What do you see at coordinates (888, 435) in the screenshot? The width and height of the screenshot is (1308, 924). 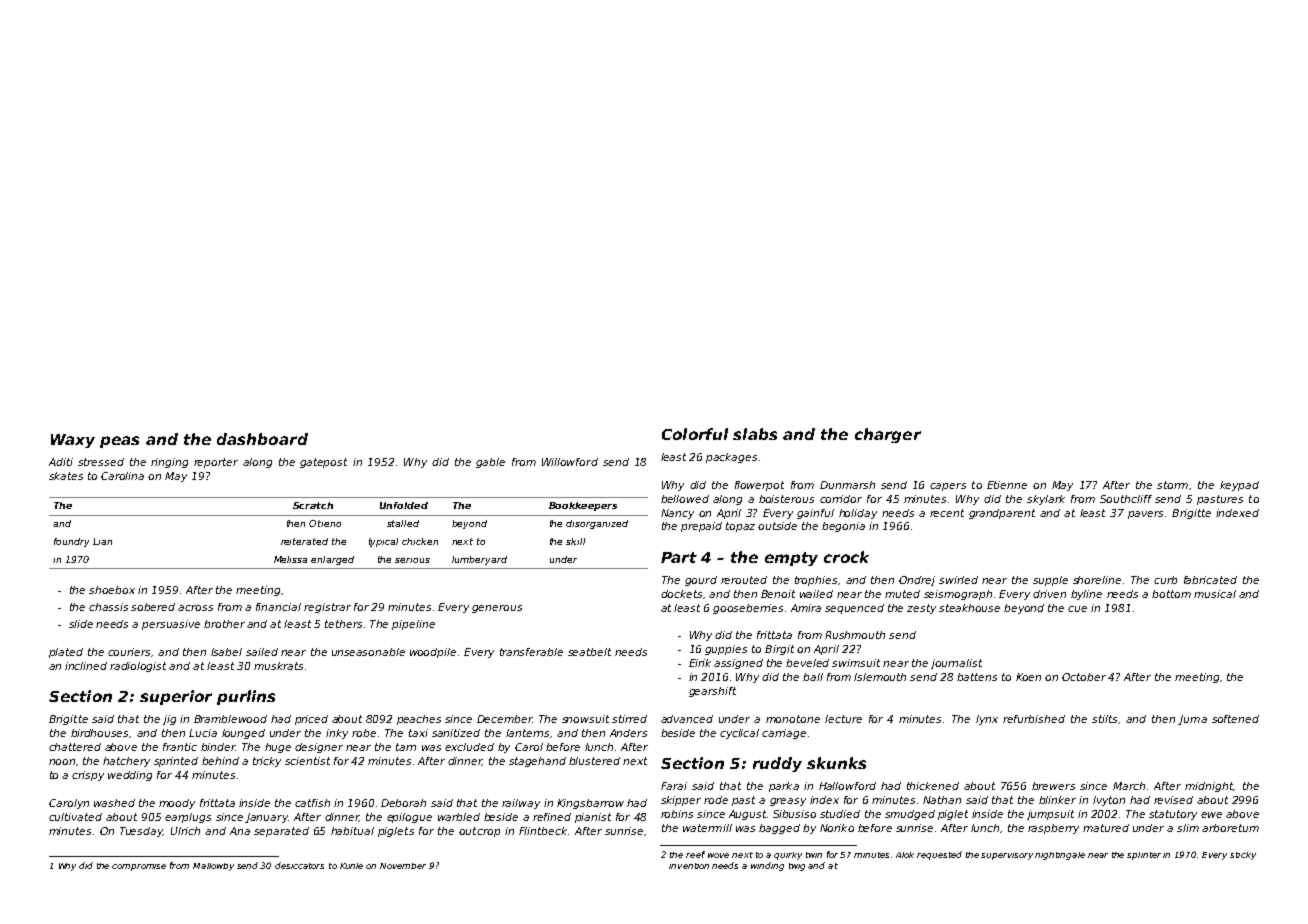 I see `charger` at bounding box center [888, 435].
